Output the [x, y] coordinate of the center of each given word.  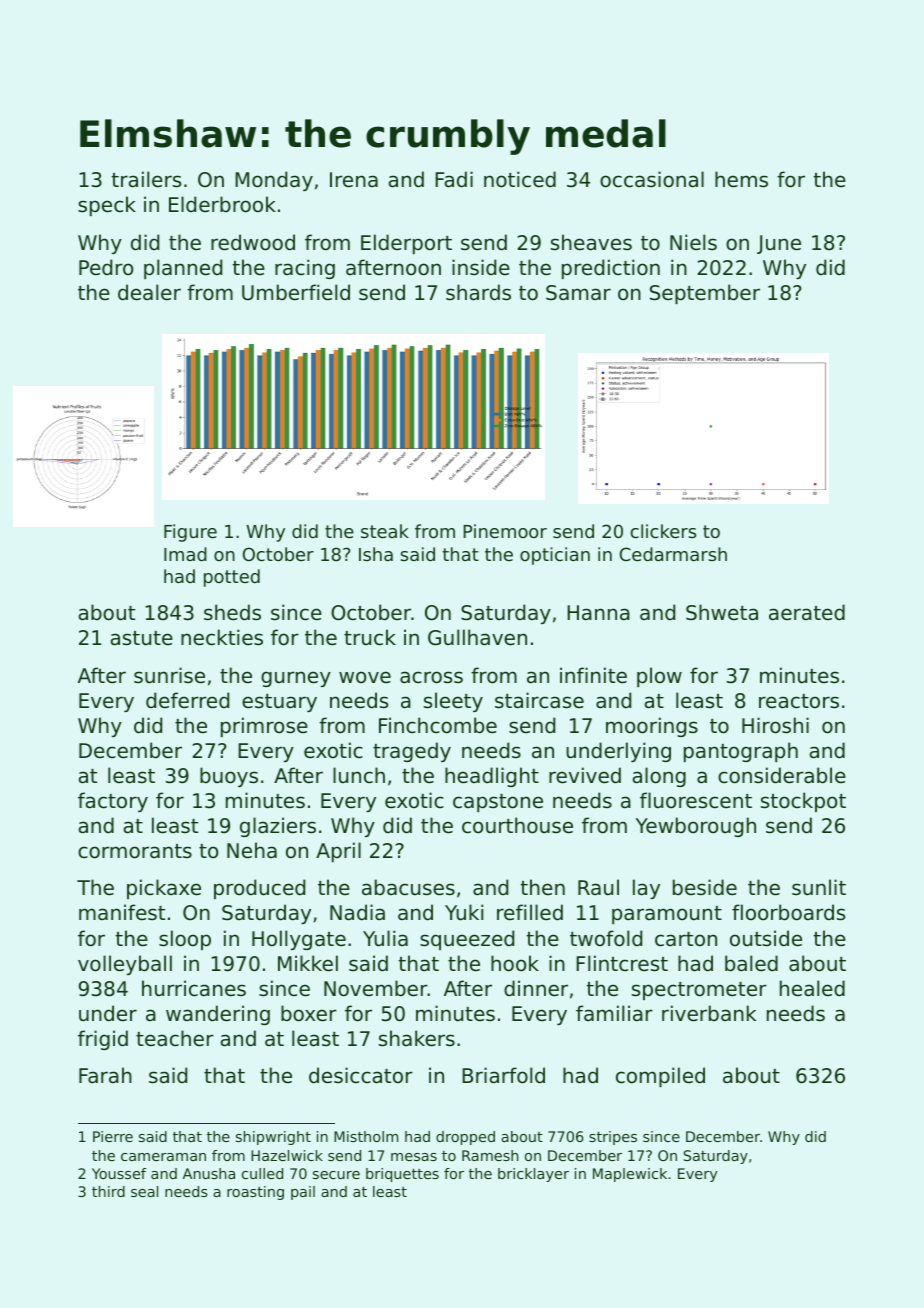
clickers [663, 531]
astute [141, 638]
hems [741, 179]
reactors [799, 701]
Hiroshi [775, 725]
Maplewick [630, 1175]
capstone [498, 803]
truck [370, 637]
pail [303, 1193]
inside [481, 267]
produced [259, 889]
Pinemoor [505, 531]
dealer [149, 292]
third [108, 1191]
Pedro [106, 267]
